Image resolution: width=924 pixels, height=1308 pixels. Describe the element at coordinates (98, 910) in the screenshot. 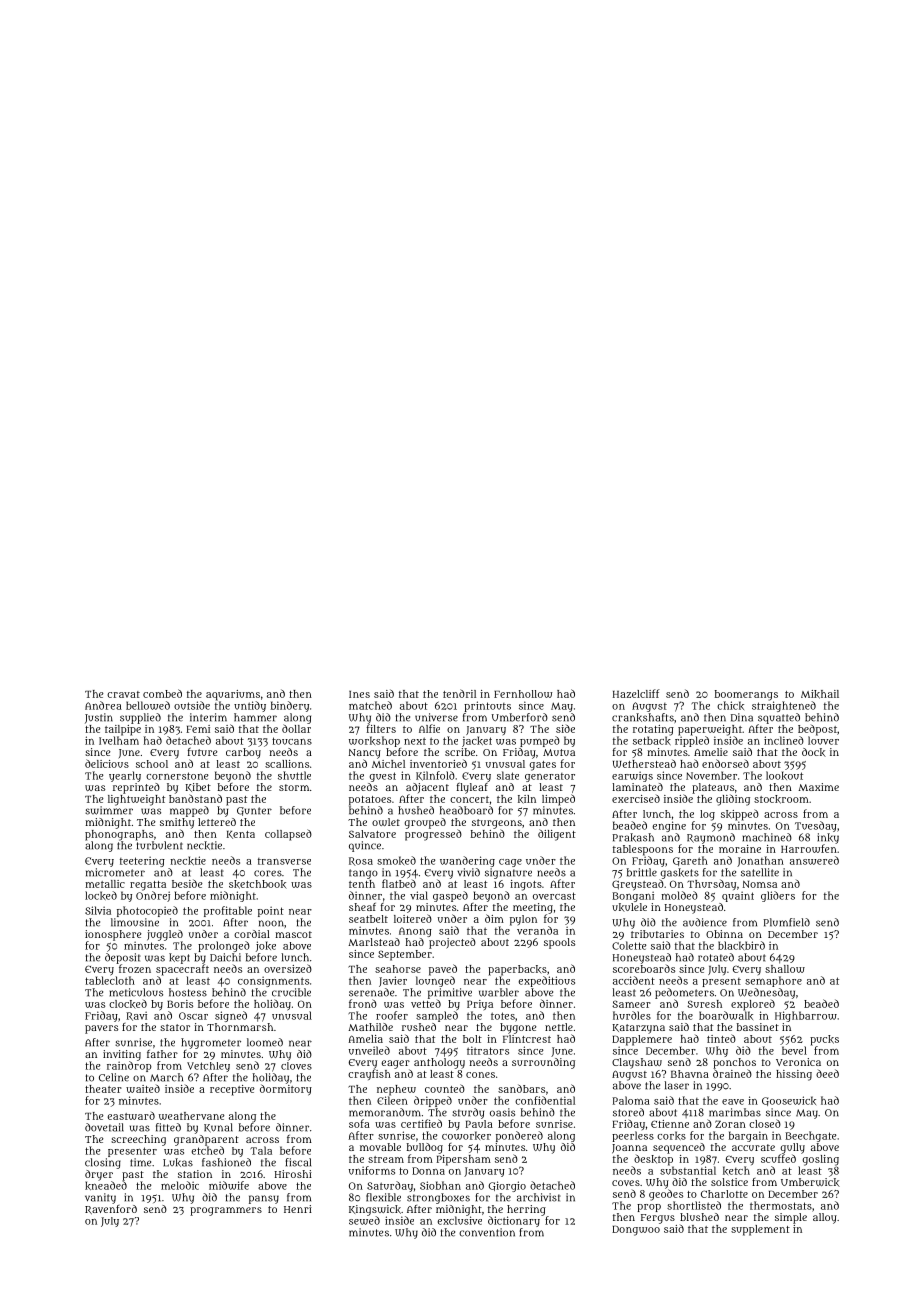

I see `Silvia` at that location.
